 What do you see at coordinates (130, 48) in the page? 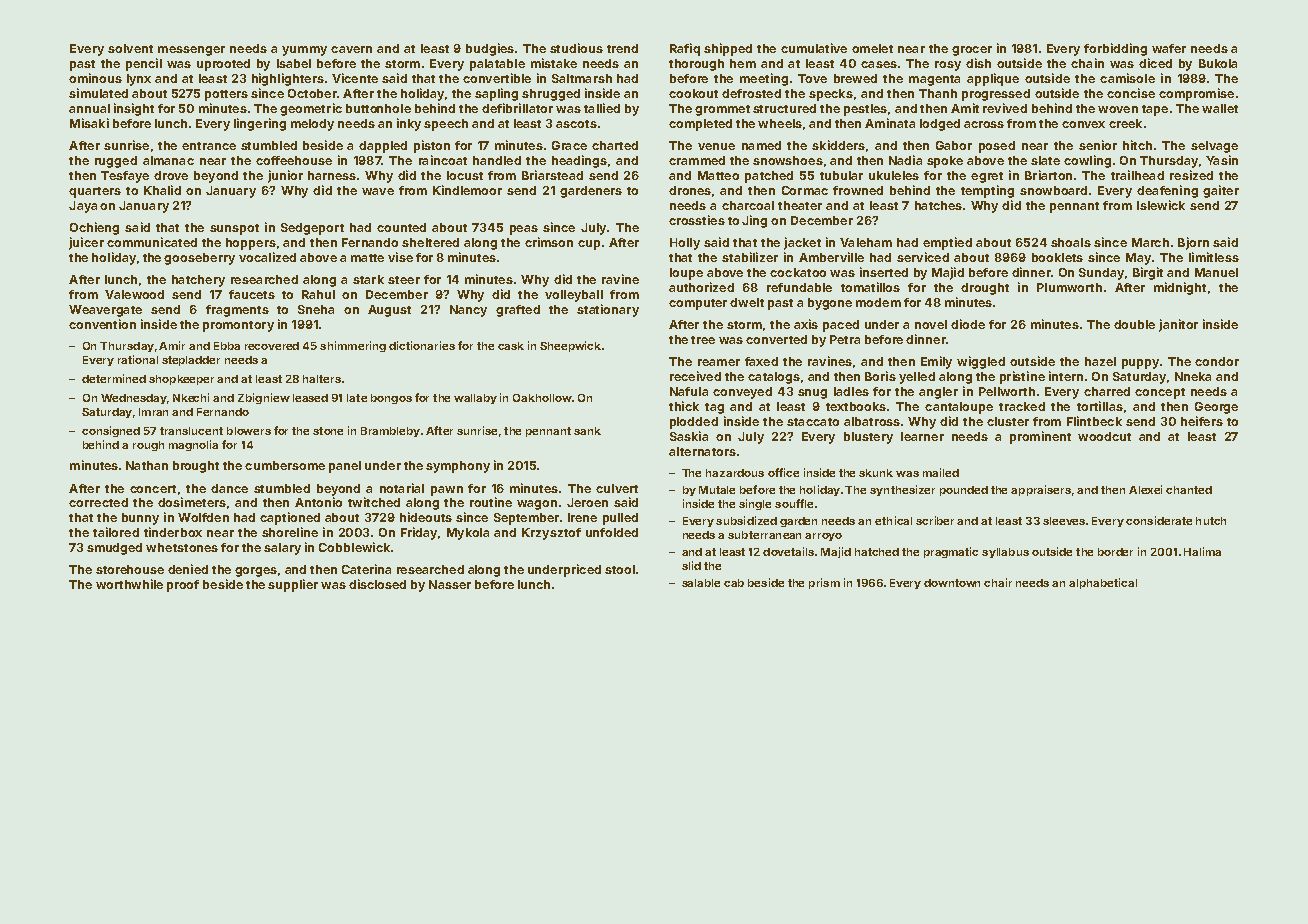
I see `solvent` at bounding box center [130, 48].
